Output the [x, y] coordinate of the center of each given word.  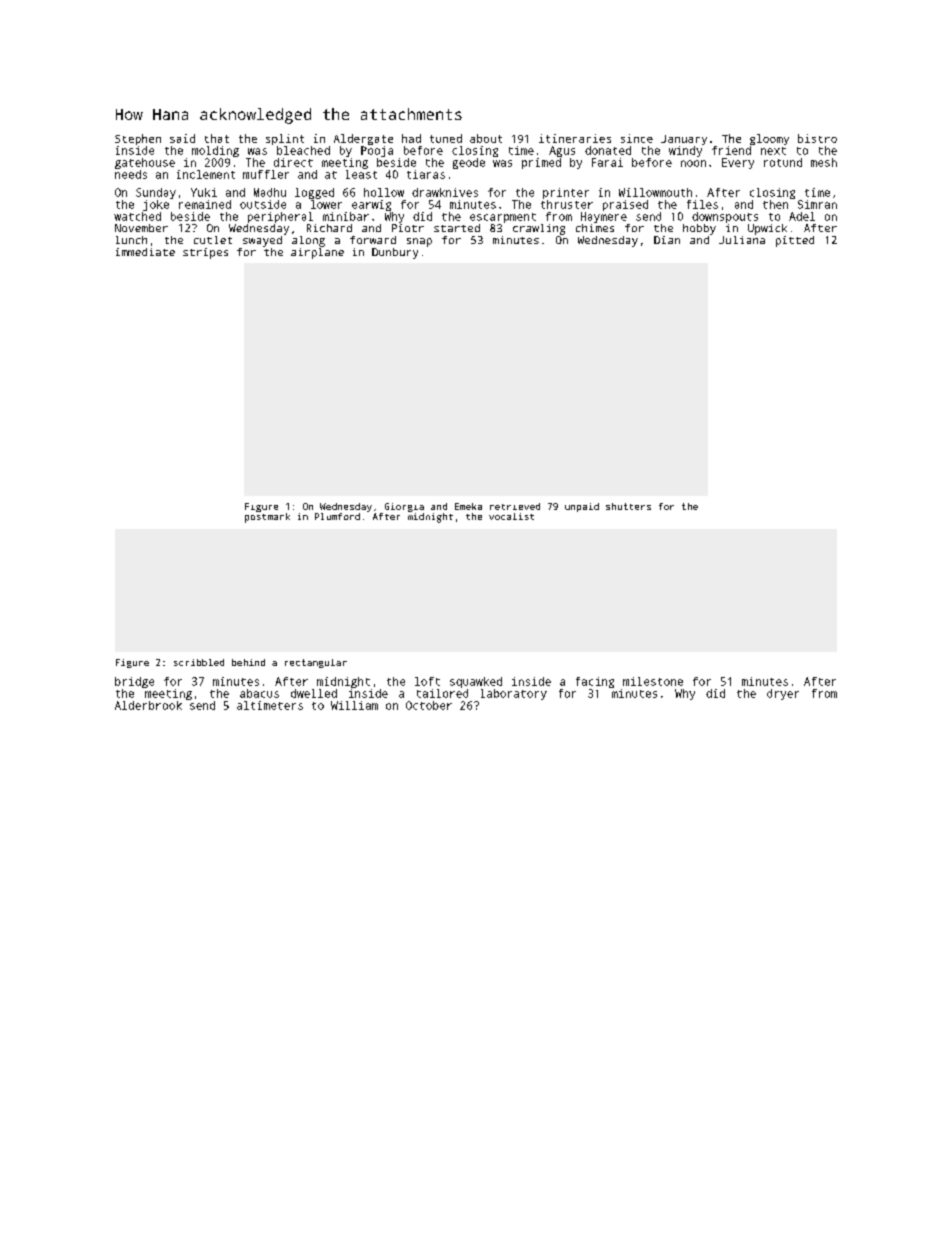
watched [137, 216]
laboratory [514, 694]
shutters [628, 506]
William [354, 705]
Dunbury [395, 253]
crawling [539, 229]
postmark [267, 518]
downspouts [725, 217]
